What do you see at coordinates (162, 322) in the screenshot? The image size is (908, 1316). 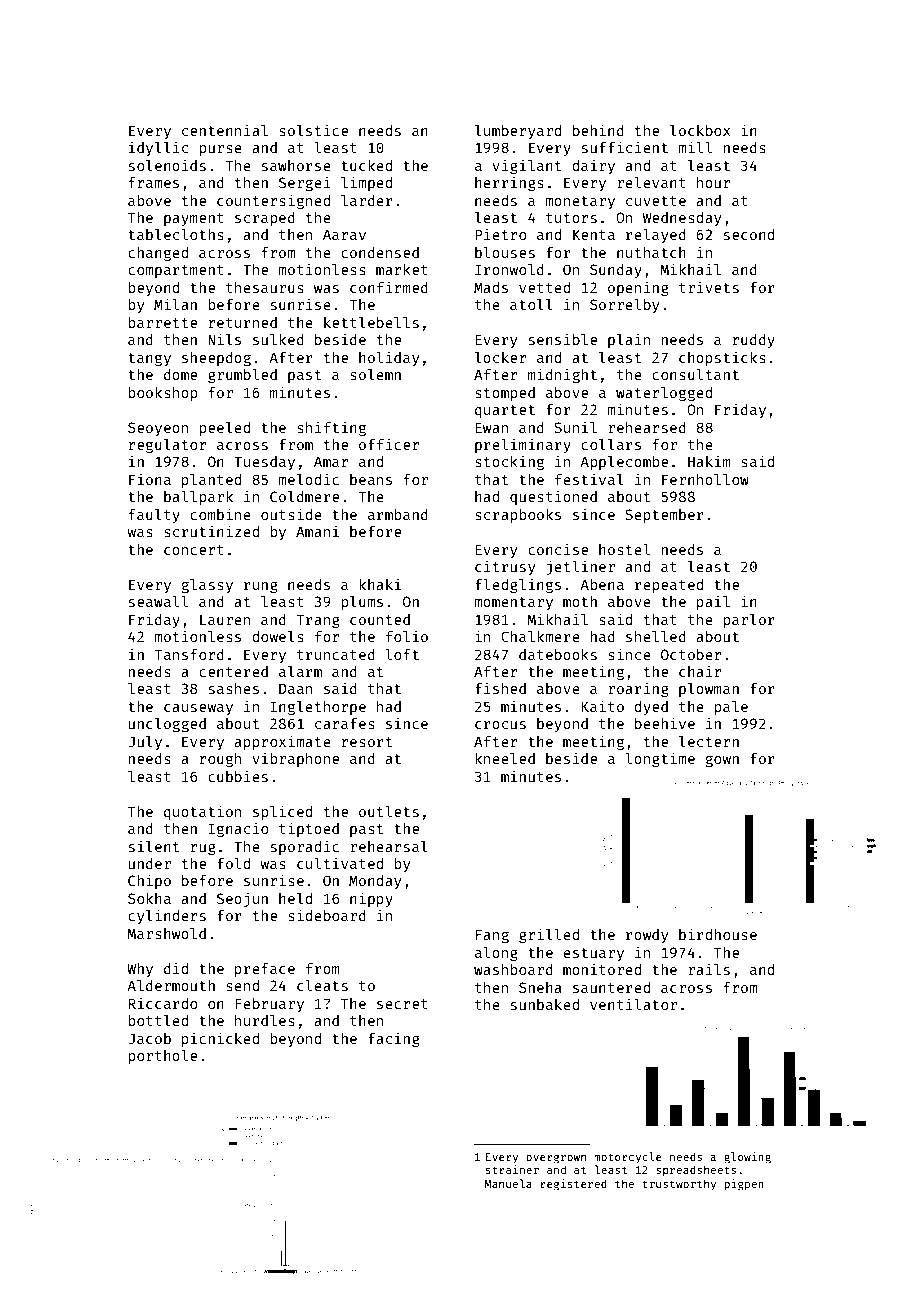 I see `barrette` at bounding box center [162, 322].
